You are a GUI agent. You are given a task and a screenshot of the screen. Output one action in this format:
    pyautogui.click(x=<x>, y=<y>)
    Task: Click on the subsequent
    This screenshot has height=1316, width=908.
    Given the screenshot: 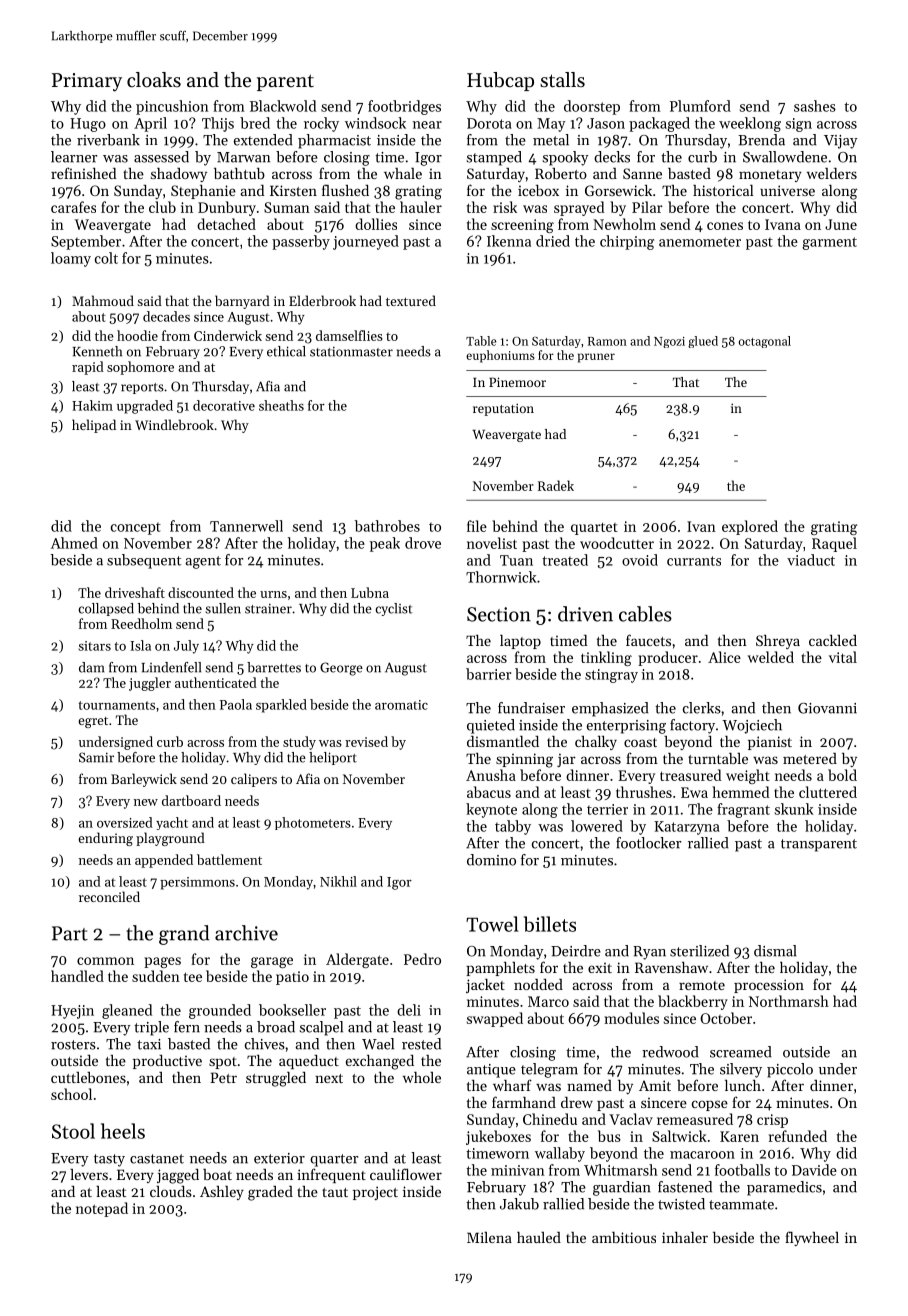 What is the action you would take?
    pyautogui.click(x=144, y=561)
